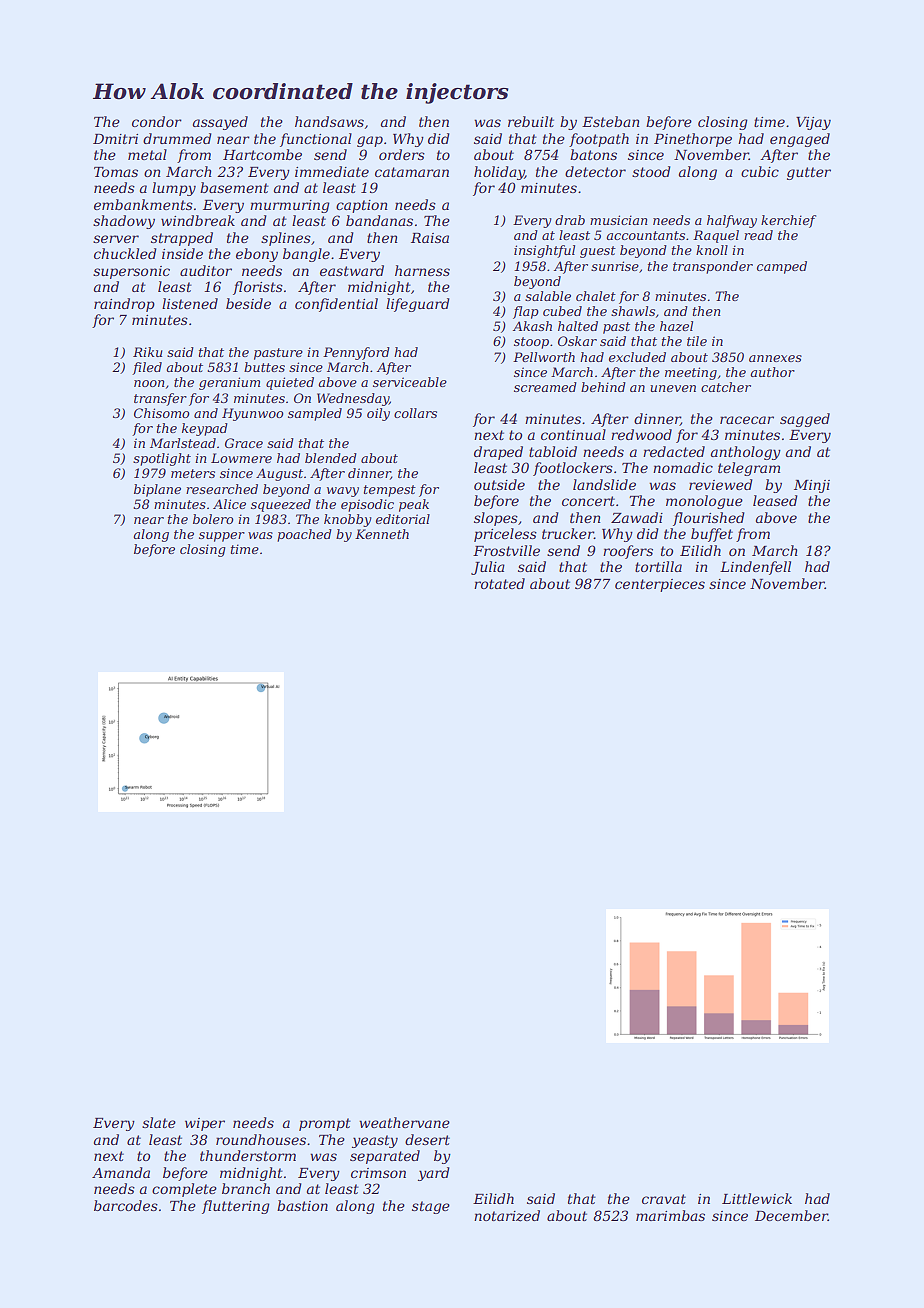 The image size is (924, 1308). What do you see at coordinates (427, 1139) in the screenshot?
I see `desert` at bounding box center [427, 1139].
